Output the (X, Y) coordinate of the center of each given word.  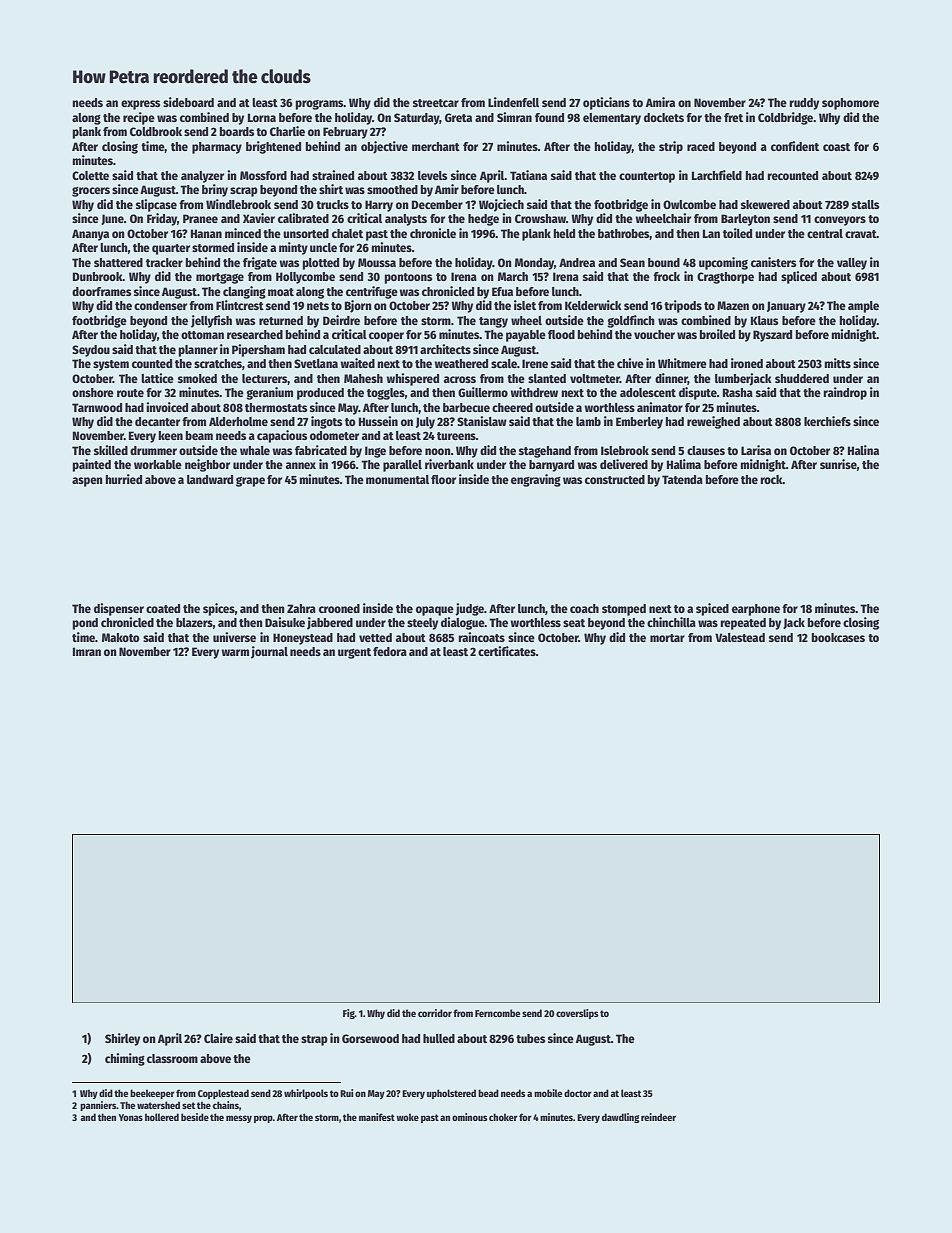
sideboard (188, 102)
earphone (756, 610)
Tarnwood (97, 407)
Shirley (122, 1039)
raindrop (845, 393)
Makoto (121, 637)
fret (733, 117)
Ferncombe (497, 1013)
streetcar (436, 103)
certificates (507, 651)
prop (263, 1119)
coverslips (577, 1014)
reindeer (658, 1117)
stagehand (545, 452)
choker (503, 1117)
